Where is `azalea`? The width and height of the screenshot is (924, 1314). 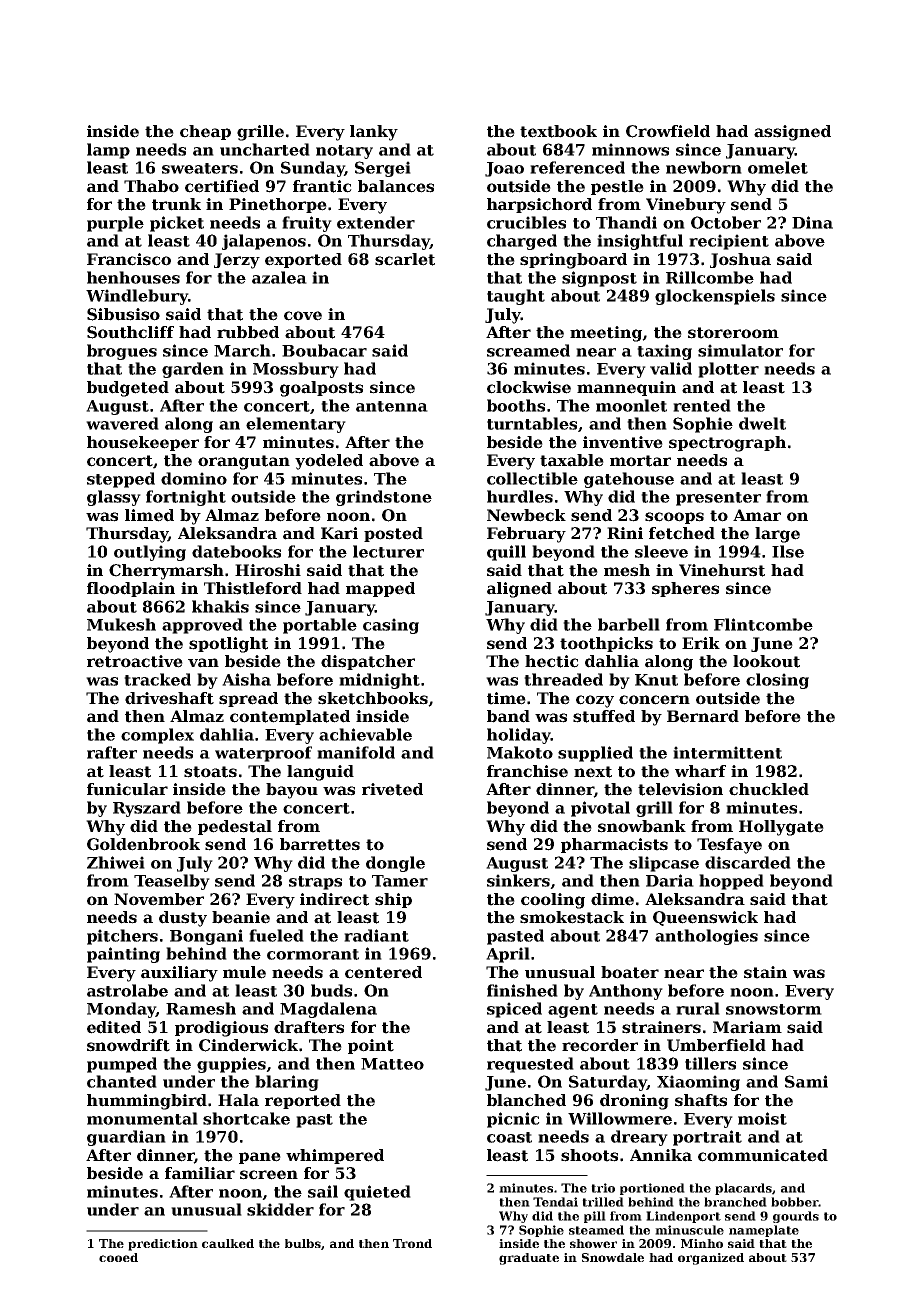 azalea is located at coordinates (279, 277).
